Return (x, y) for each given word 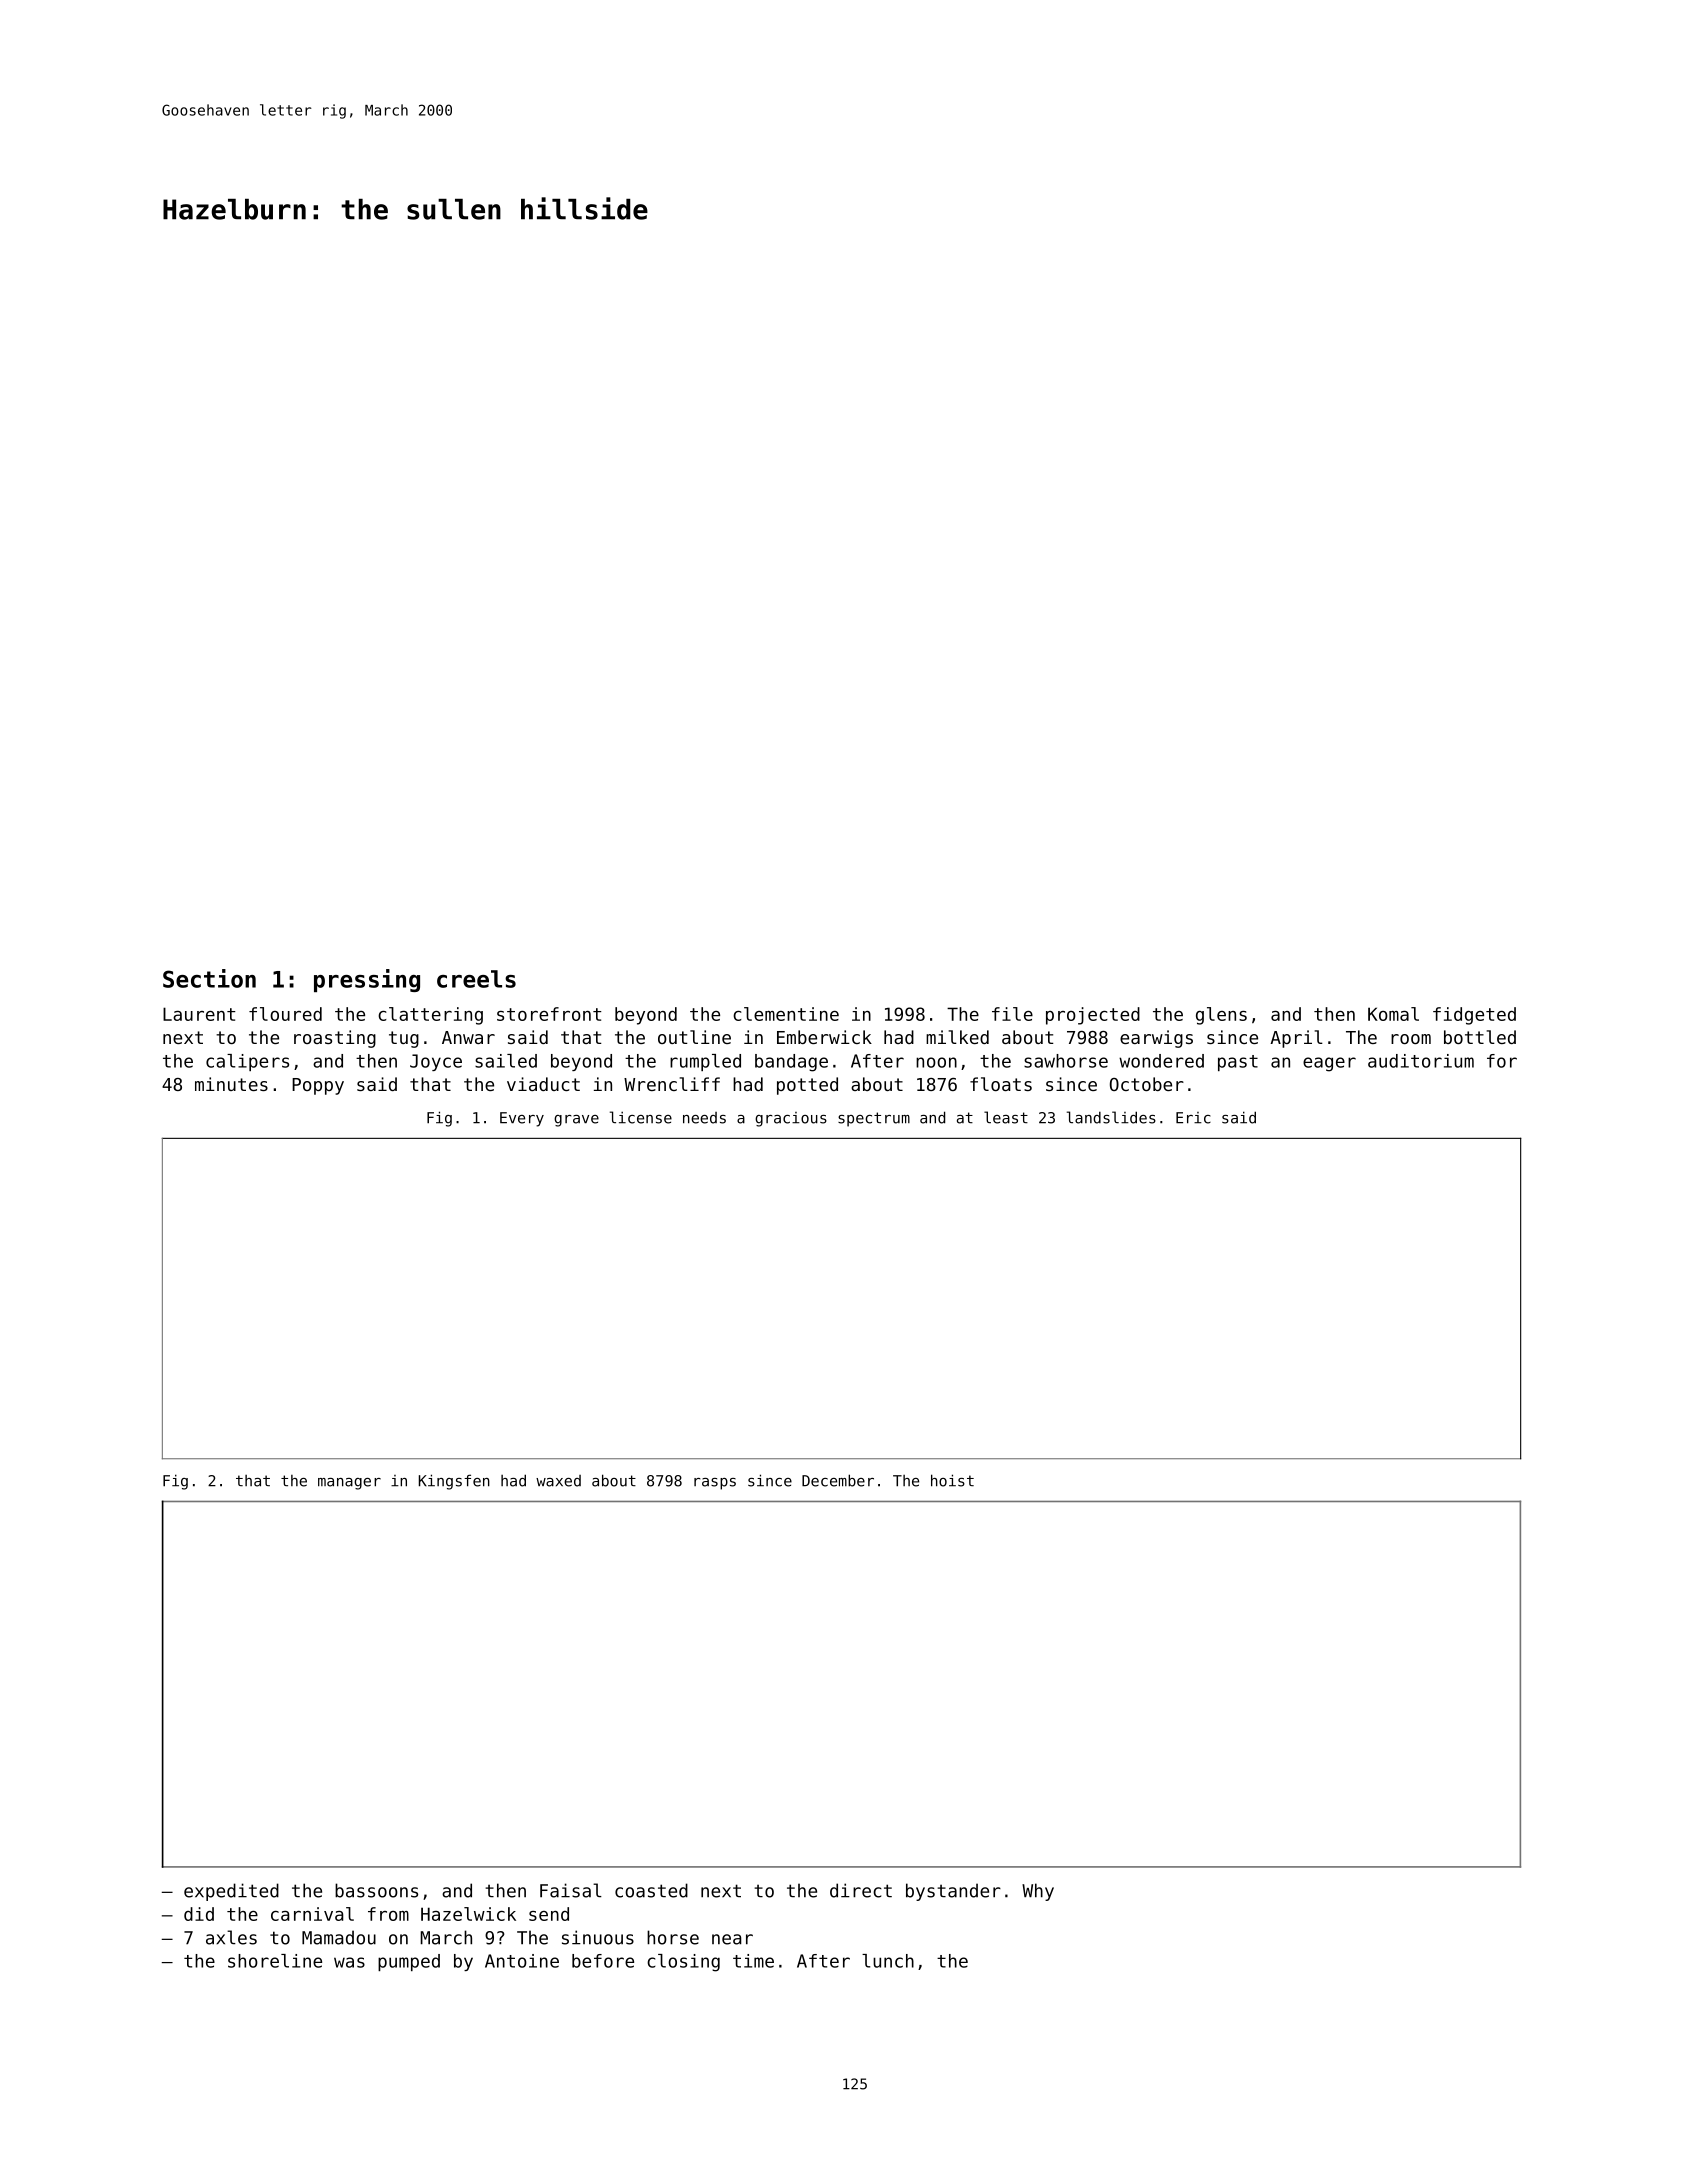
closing (683, 1963)
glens (1221, 1016)
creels (476, 979)
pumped (409, 1962)
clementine (786, 1014)
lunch (888, 1961)
